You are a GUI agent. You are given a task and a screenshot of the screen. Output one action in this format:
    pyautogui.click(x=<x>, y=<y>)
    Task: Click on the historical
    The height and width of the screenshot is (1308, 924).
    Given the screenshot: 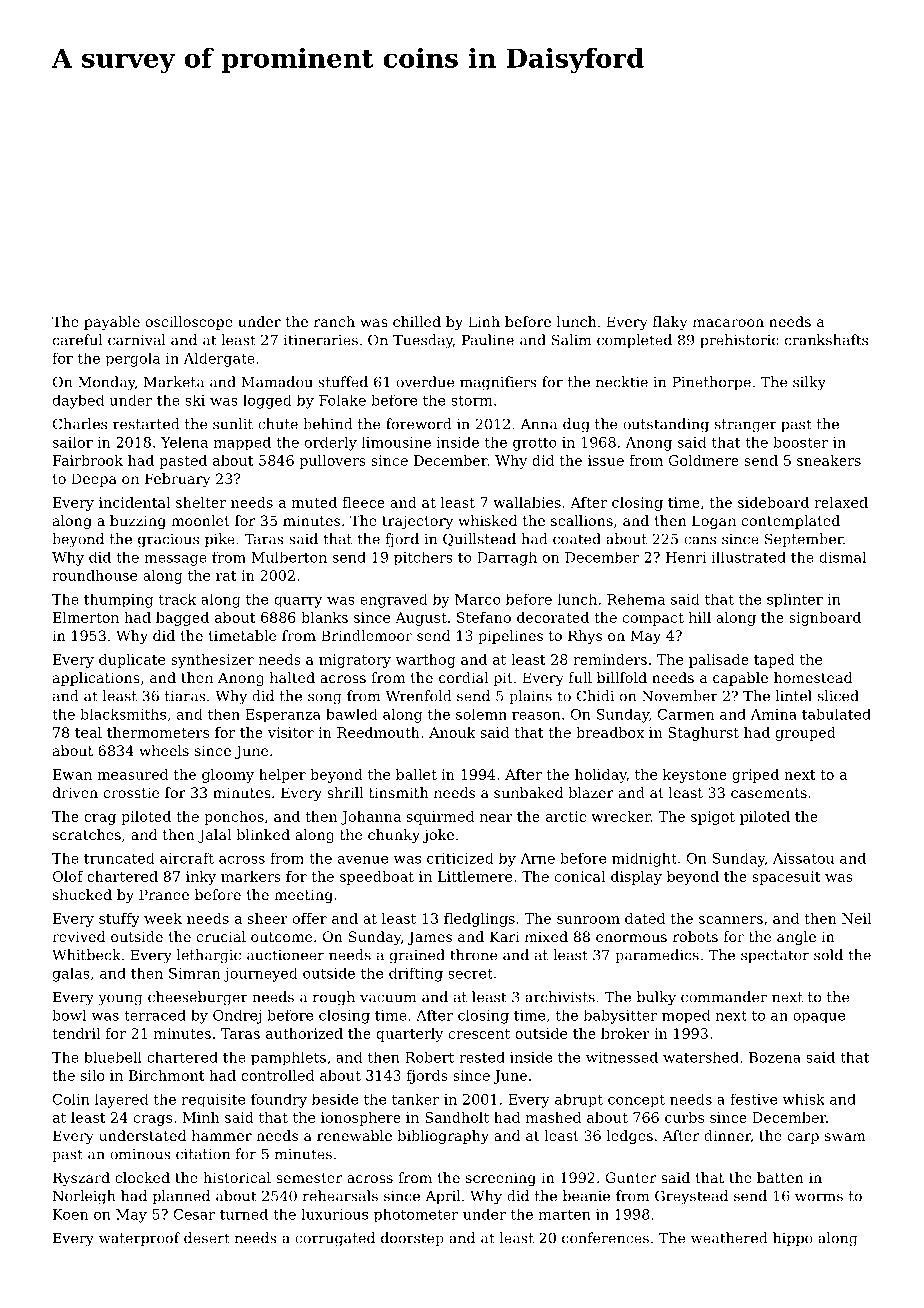 What is the action you would take?
    pyautogui.click(x=237, y=1177)
